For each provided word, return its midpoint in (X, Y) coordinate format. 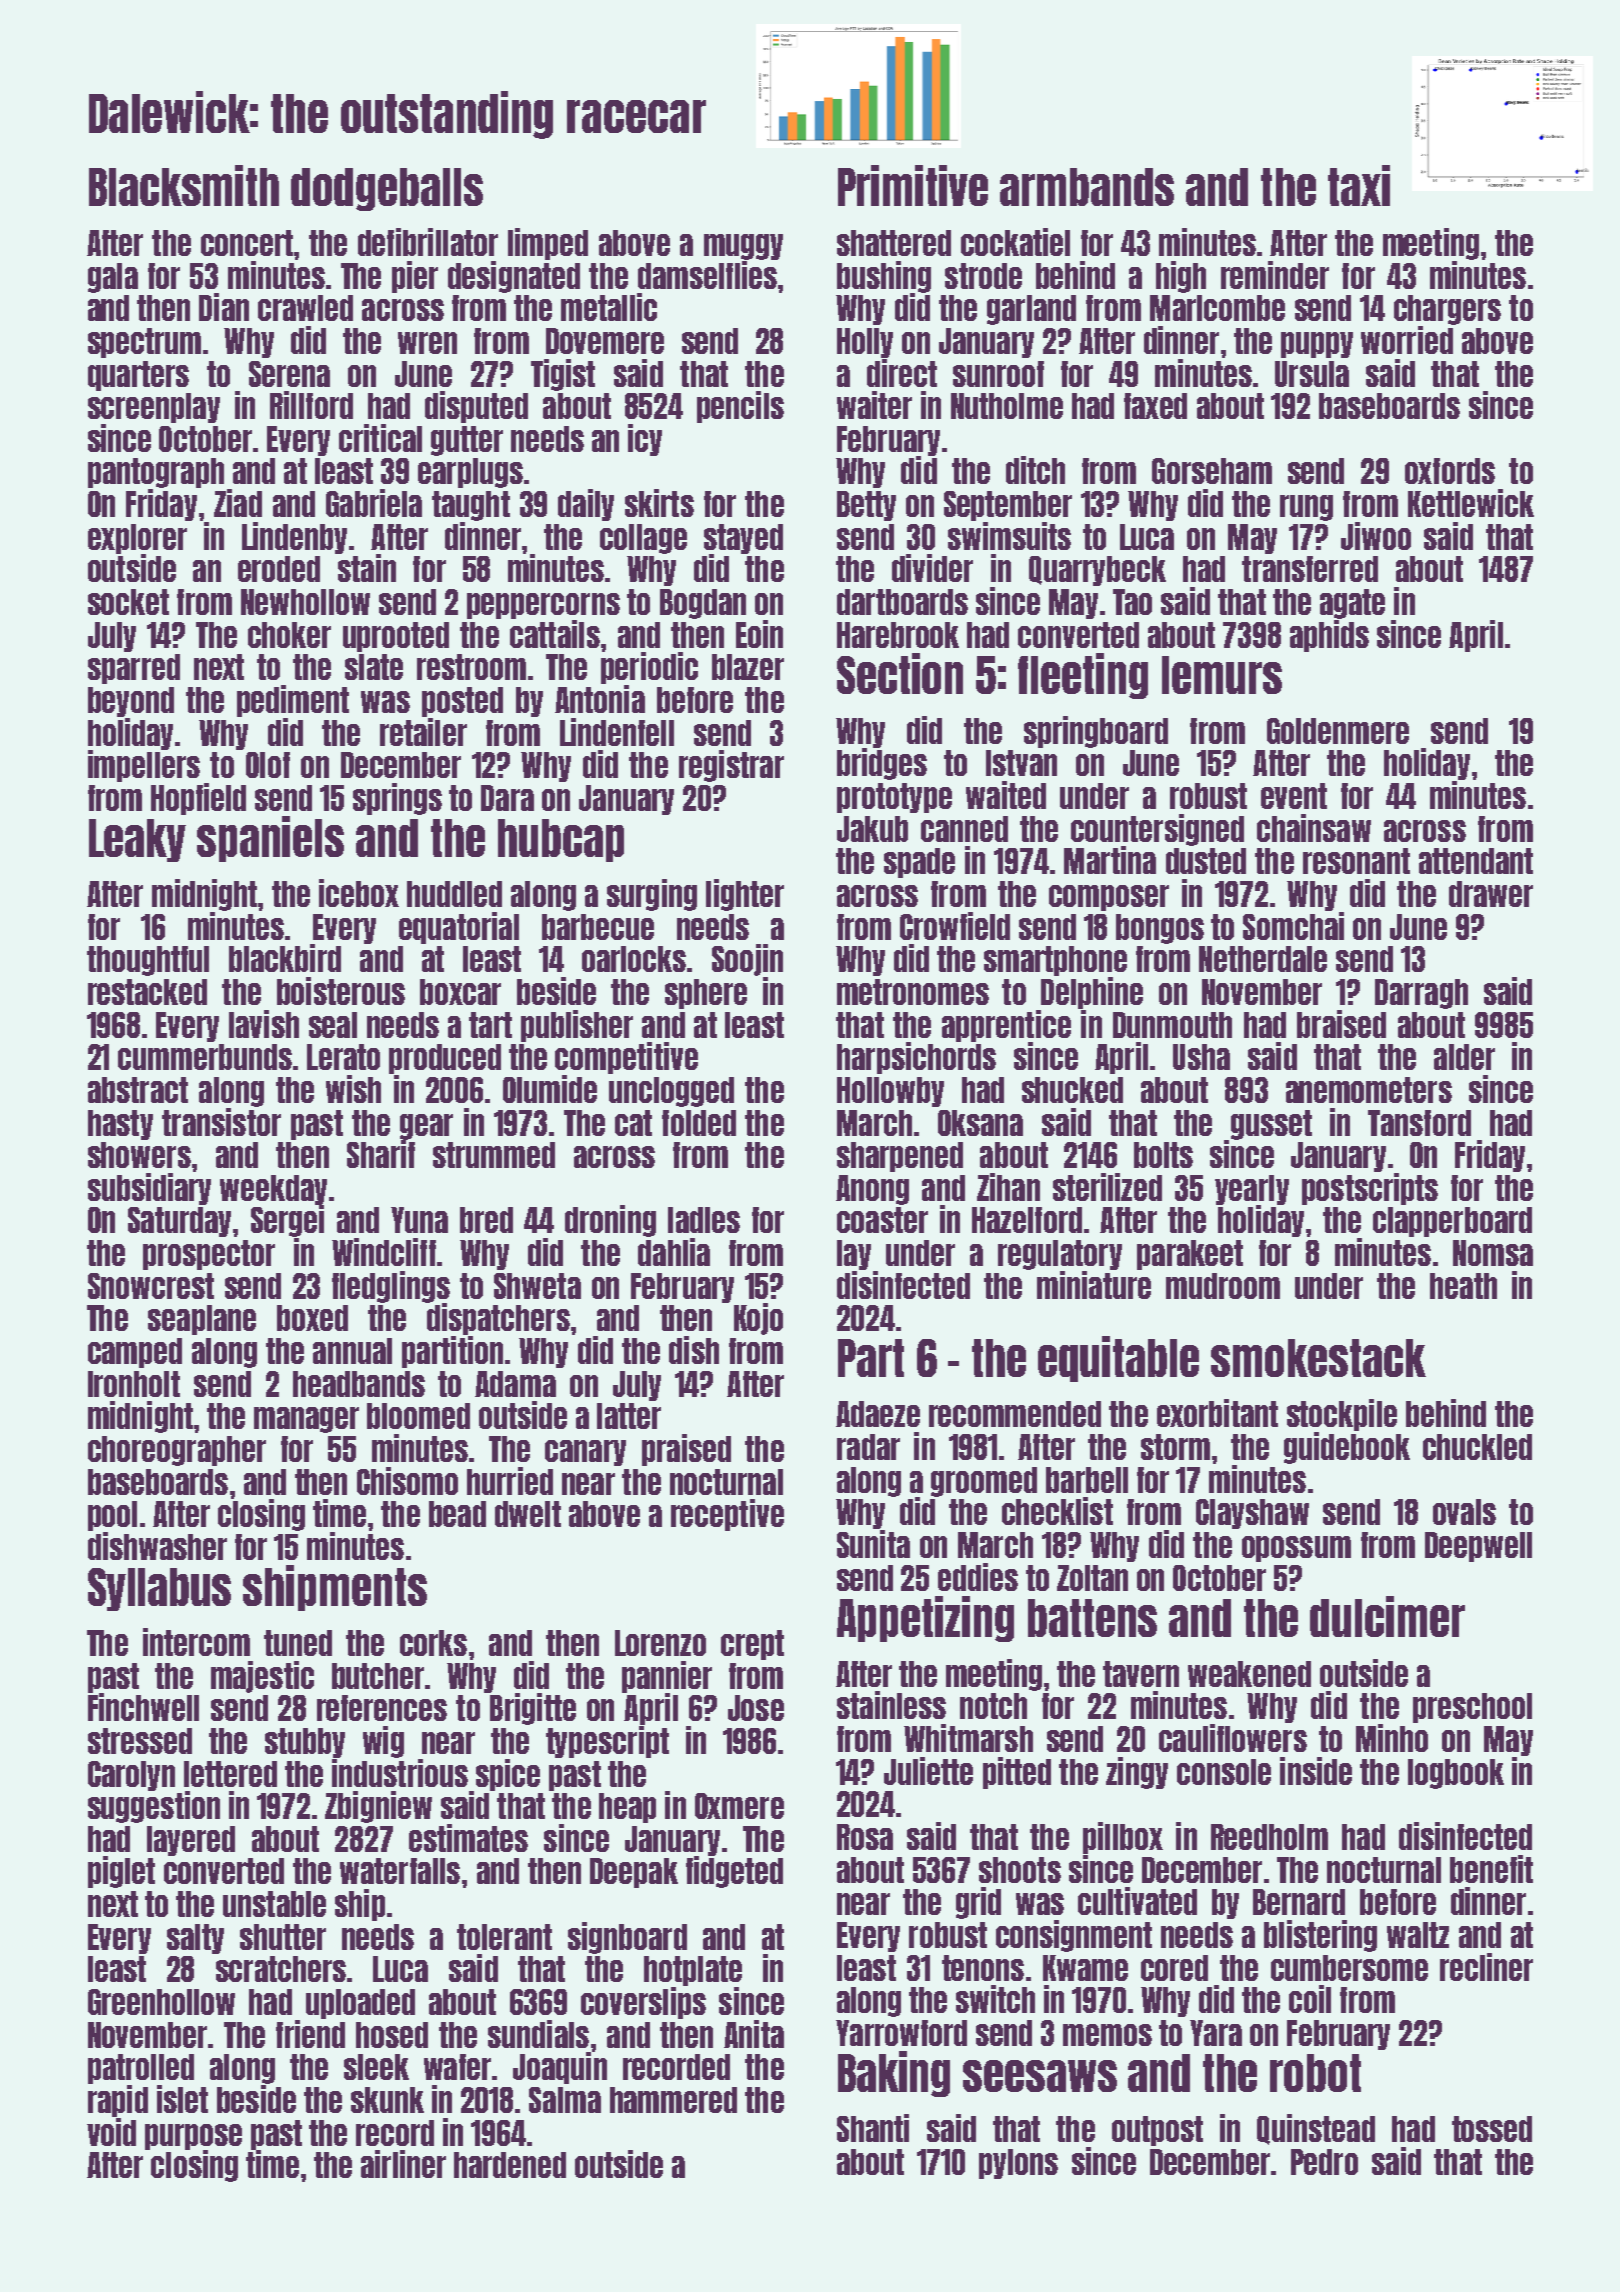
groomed (984, 1482)
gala (113, 278)
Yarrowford (901, 2033)
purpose (193, 2137)
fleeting (1083, 676)
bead (457, 1514)
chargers (1447, 310)
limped (548, 244)
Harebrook (898, 635)
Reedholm (1269, 1837)
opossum (1296, 1549)
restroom (471, 667)
